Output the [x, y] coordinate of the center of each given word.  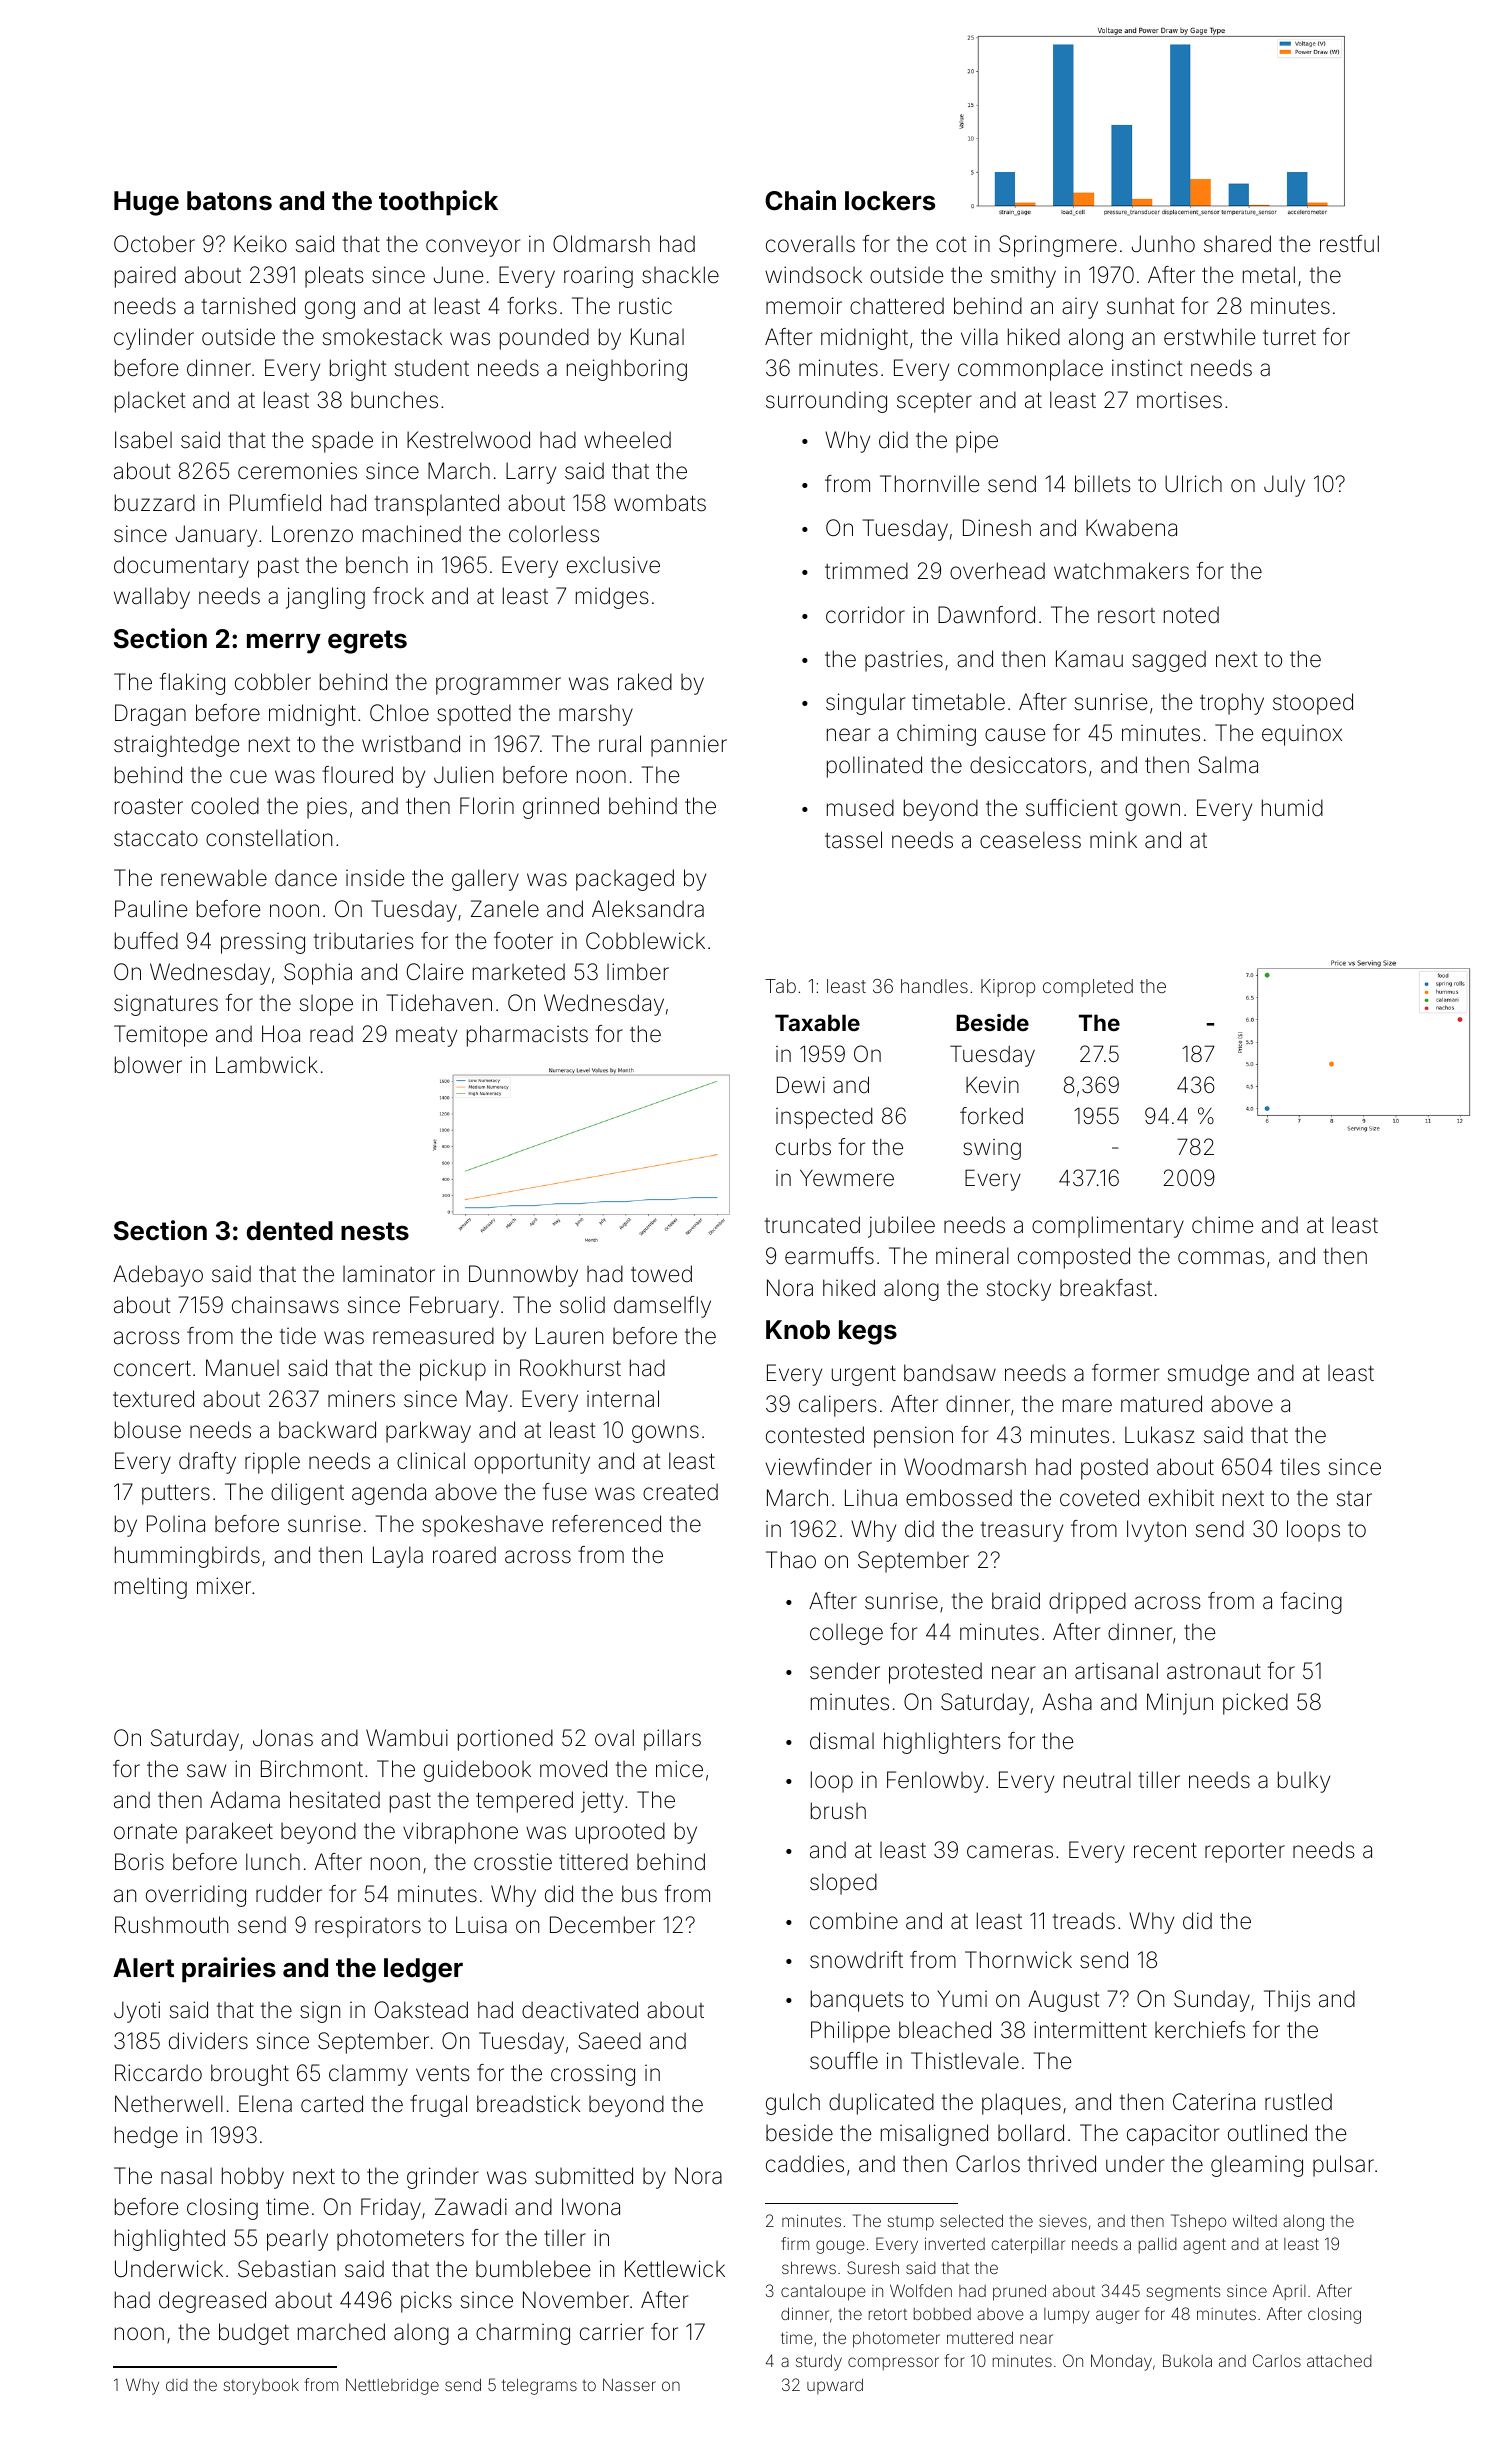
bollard [1031, 2133]
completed [1088, 988]
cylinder [154, 339]
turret [1289, 337]
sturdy [819, 2362]
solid [582, 1305]
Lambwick [267, 1065]
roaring [598, 277]
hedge [146, 2137]
